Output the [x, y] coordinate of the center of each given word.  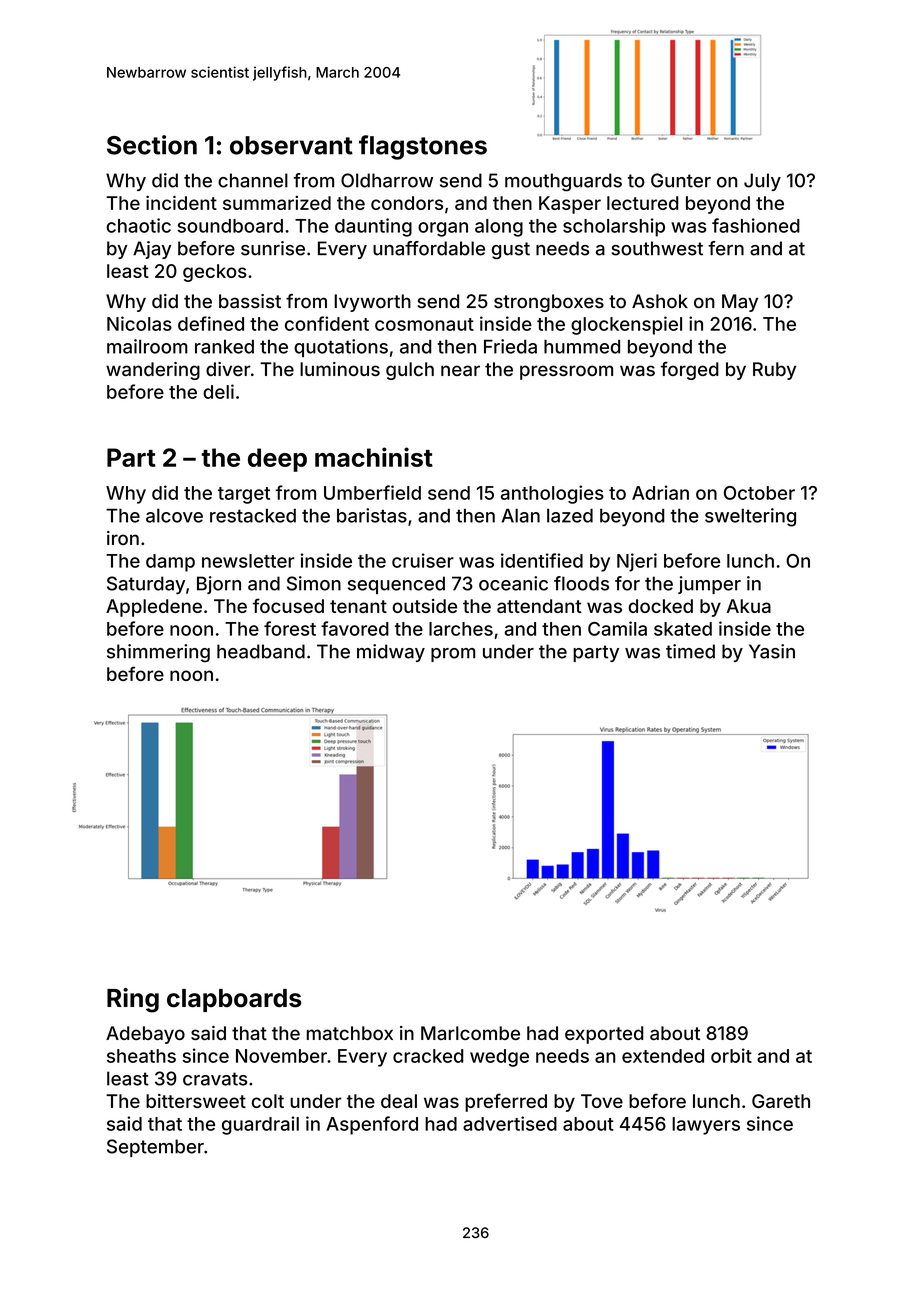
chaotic [139, 225]
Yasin [772, 651]
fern [726, 248]
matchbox [350, 1033]
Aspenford [372, 1125]
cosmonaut [424, 324]
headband [261, 651]
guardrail [260, 1125]
